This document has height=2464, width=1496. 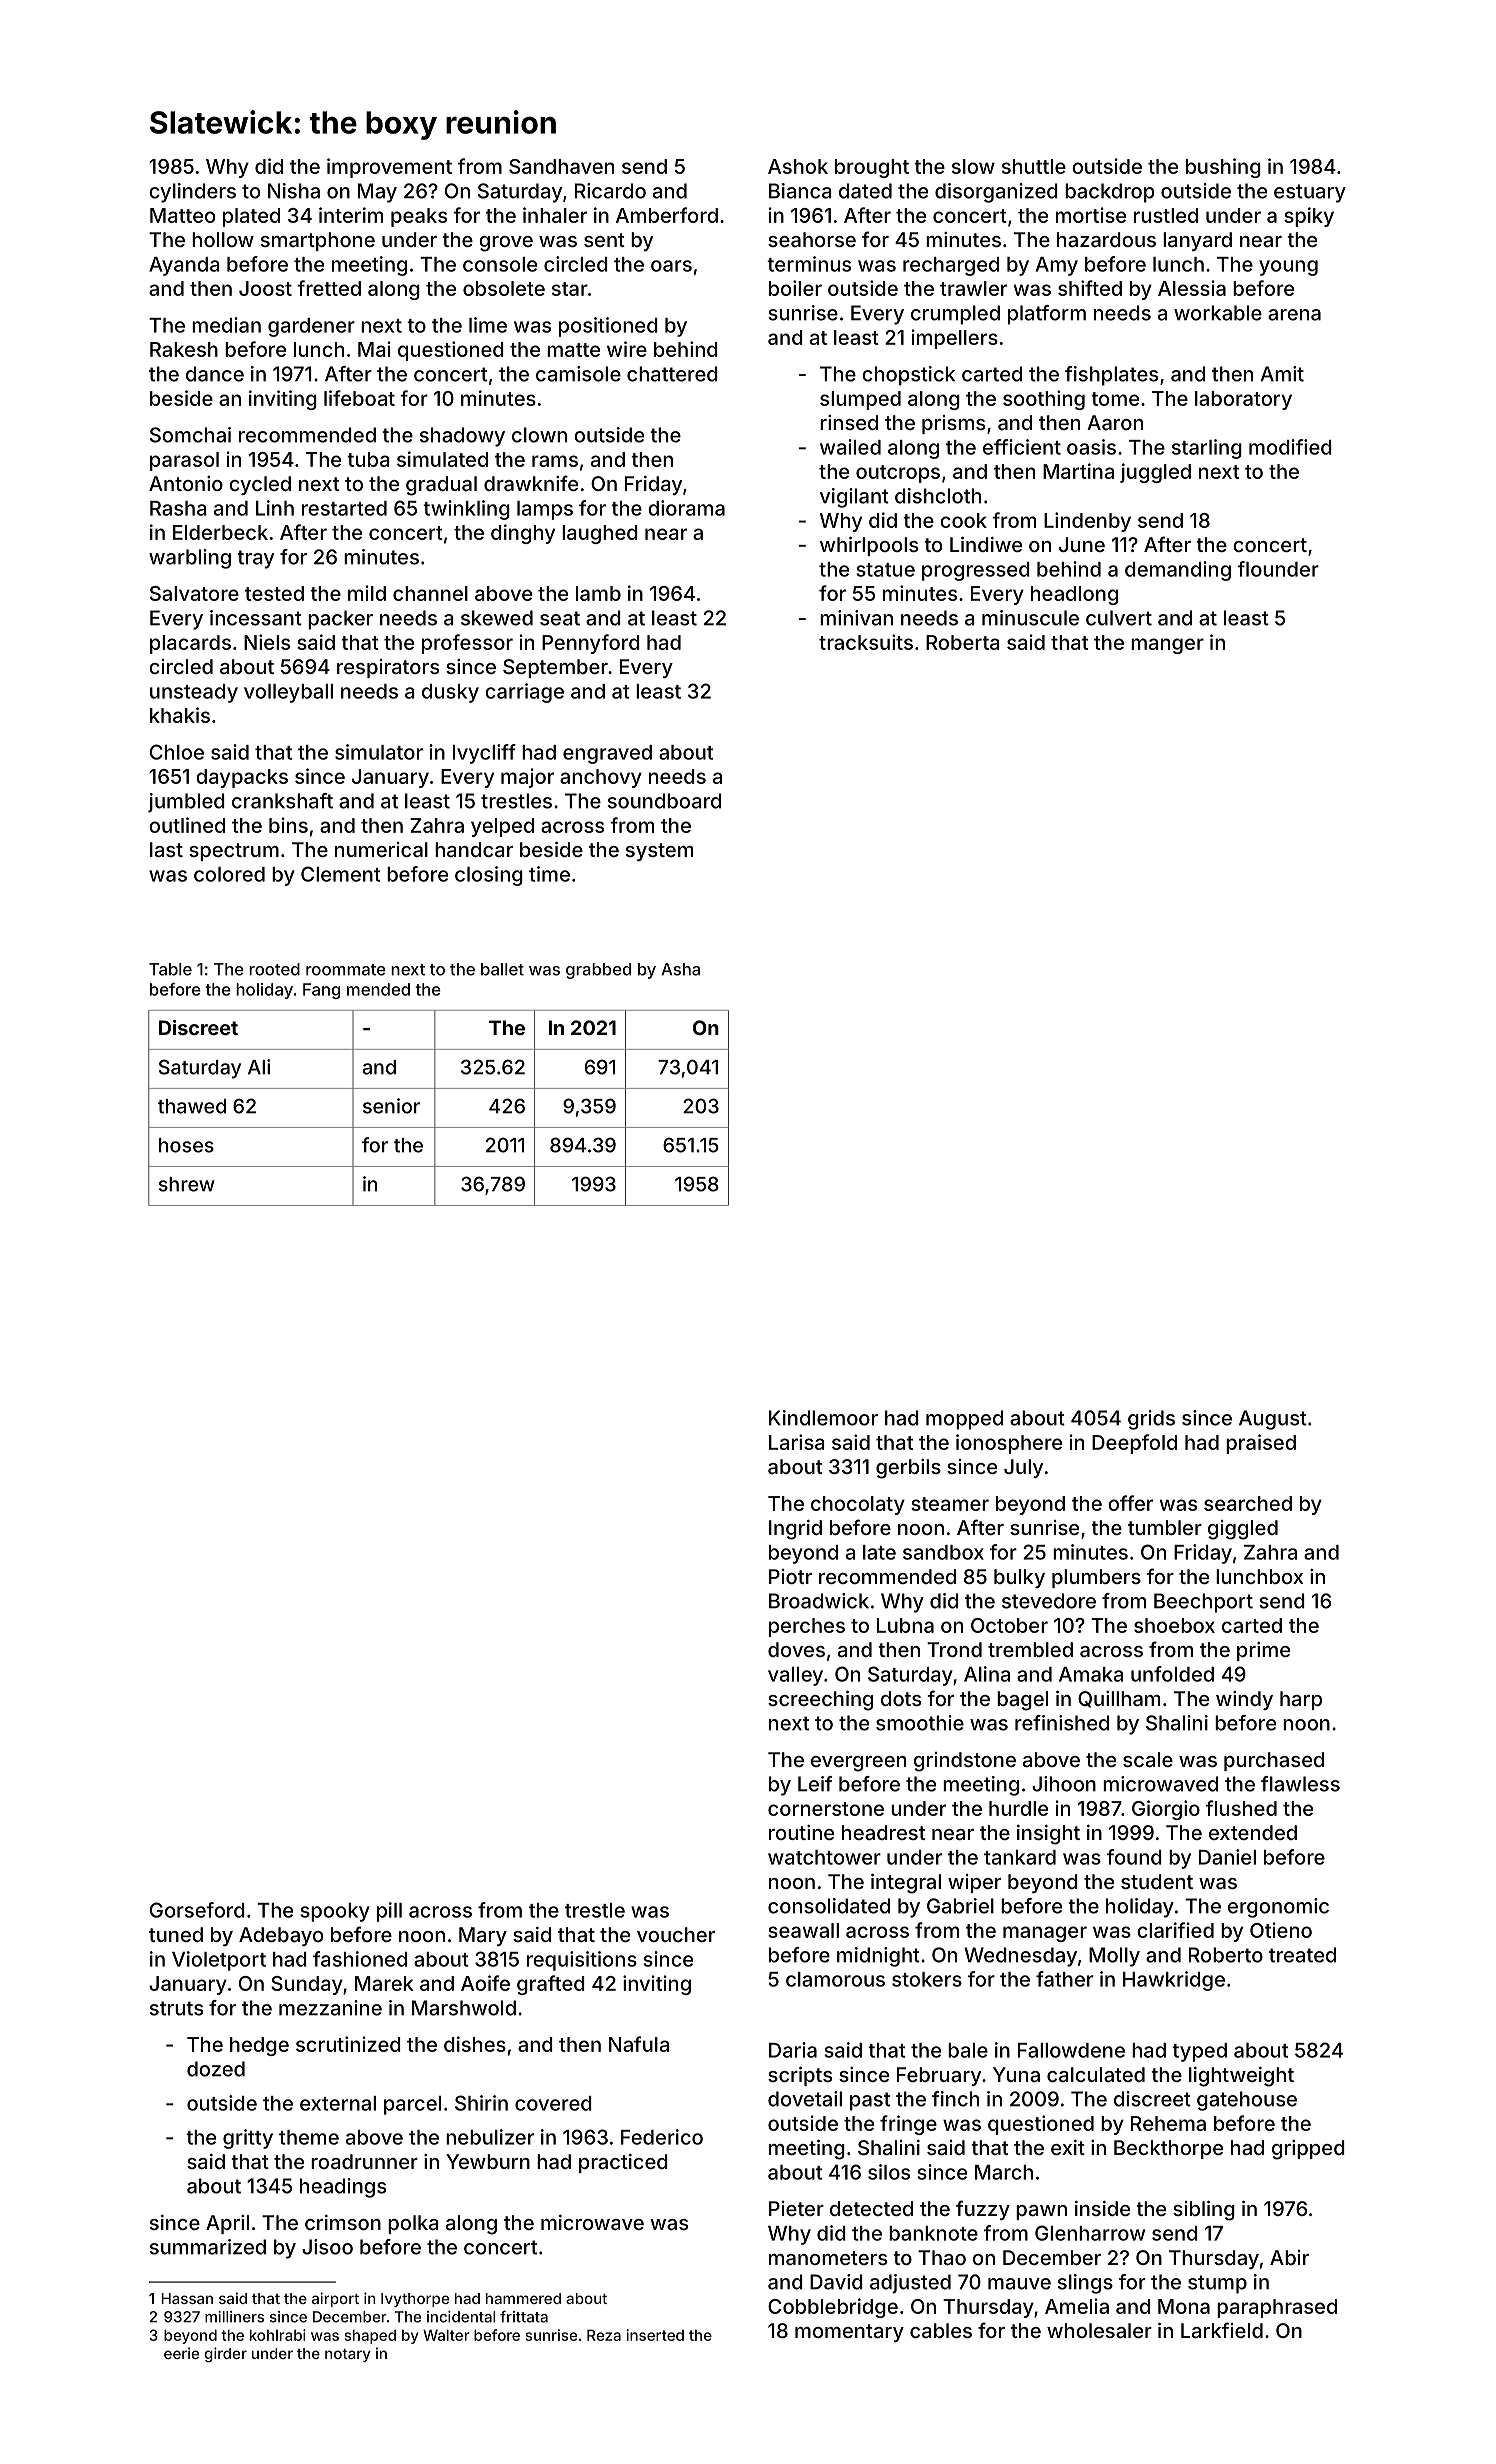 I want to click on Larisa, so click(x=797, y=1442).
